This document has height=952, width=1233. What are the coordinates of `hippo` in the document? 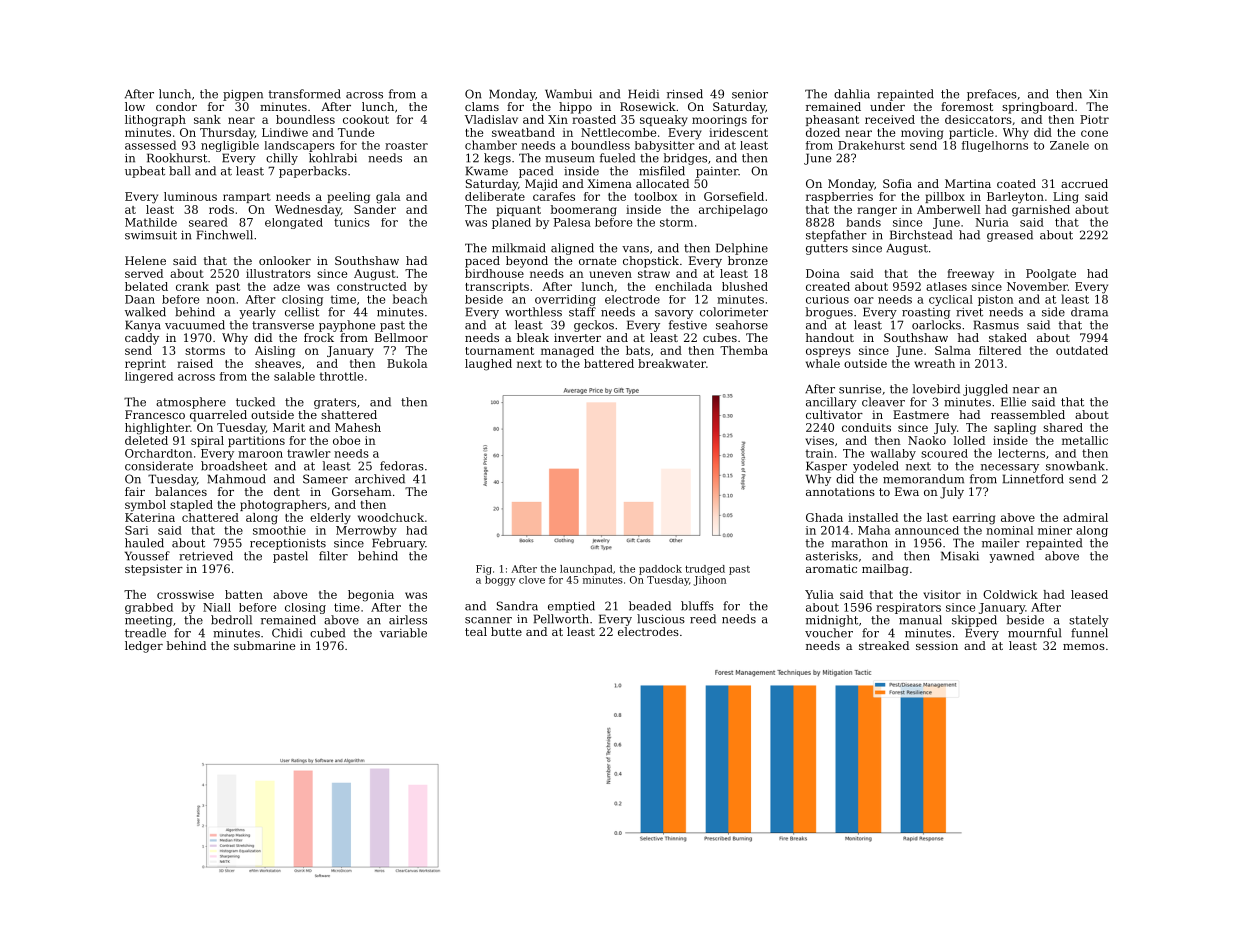 It's located at (575, 108).
